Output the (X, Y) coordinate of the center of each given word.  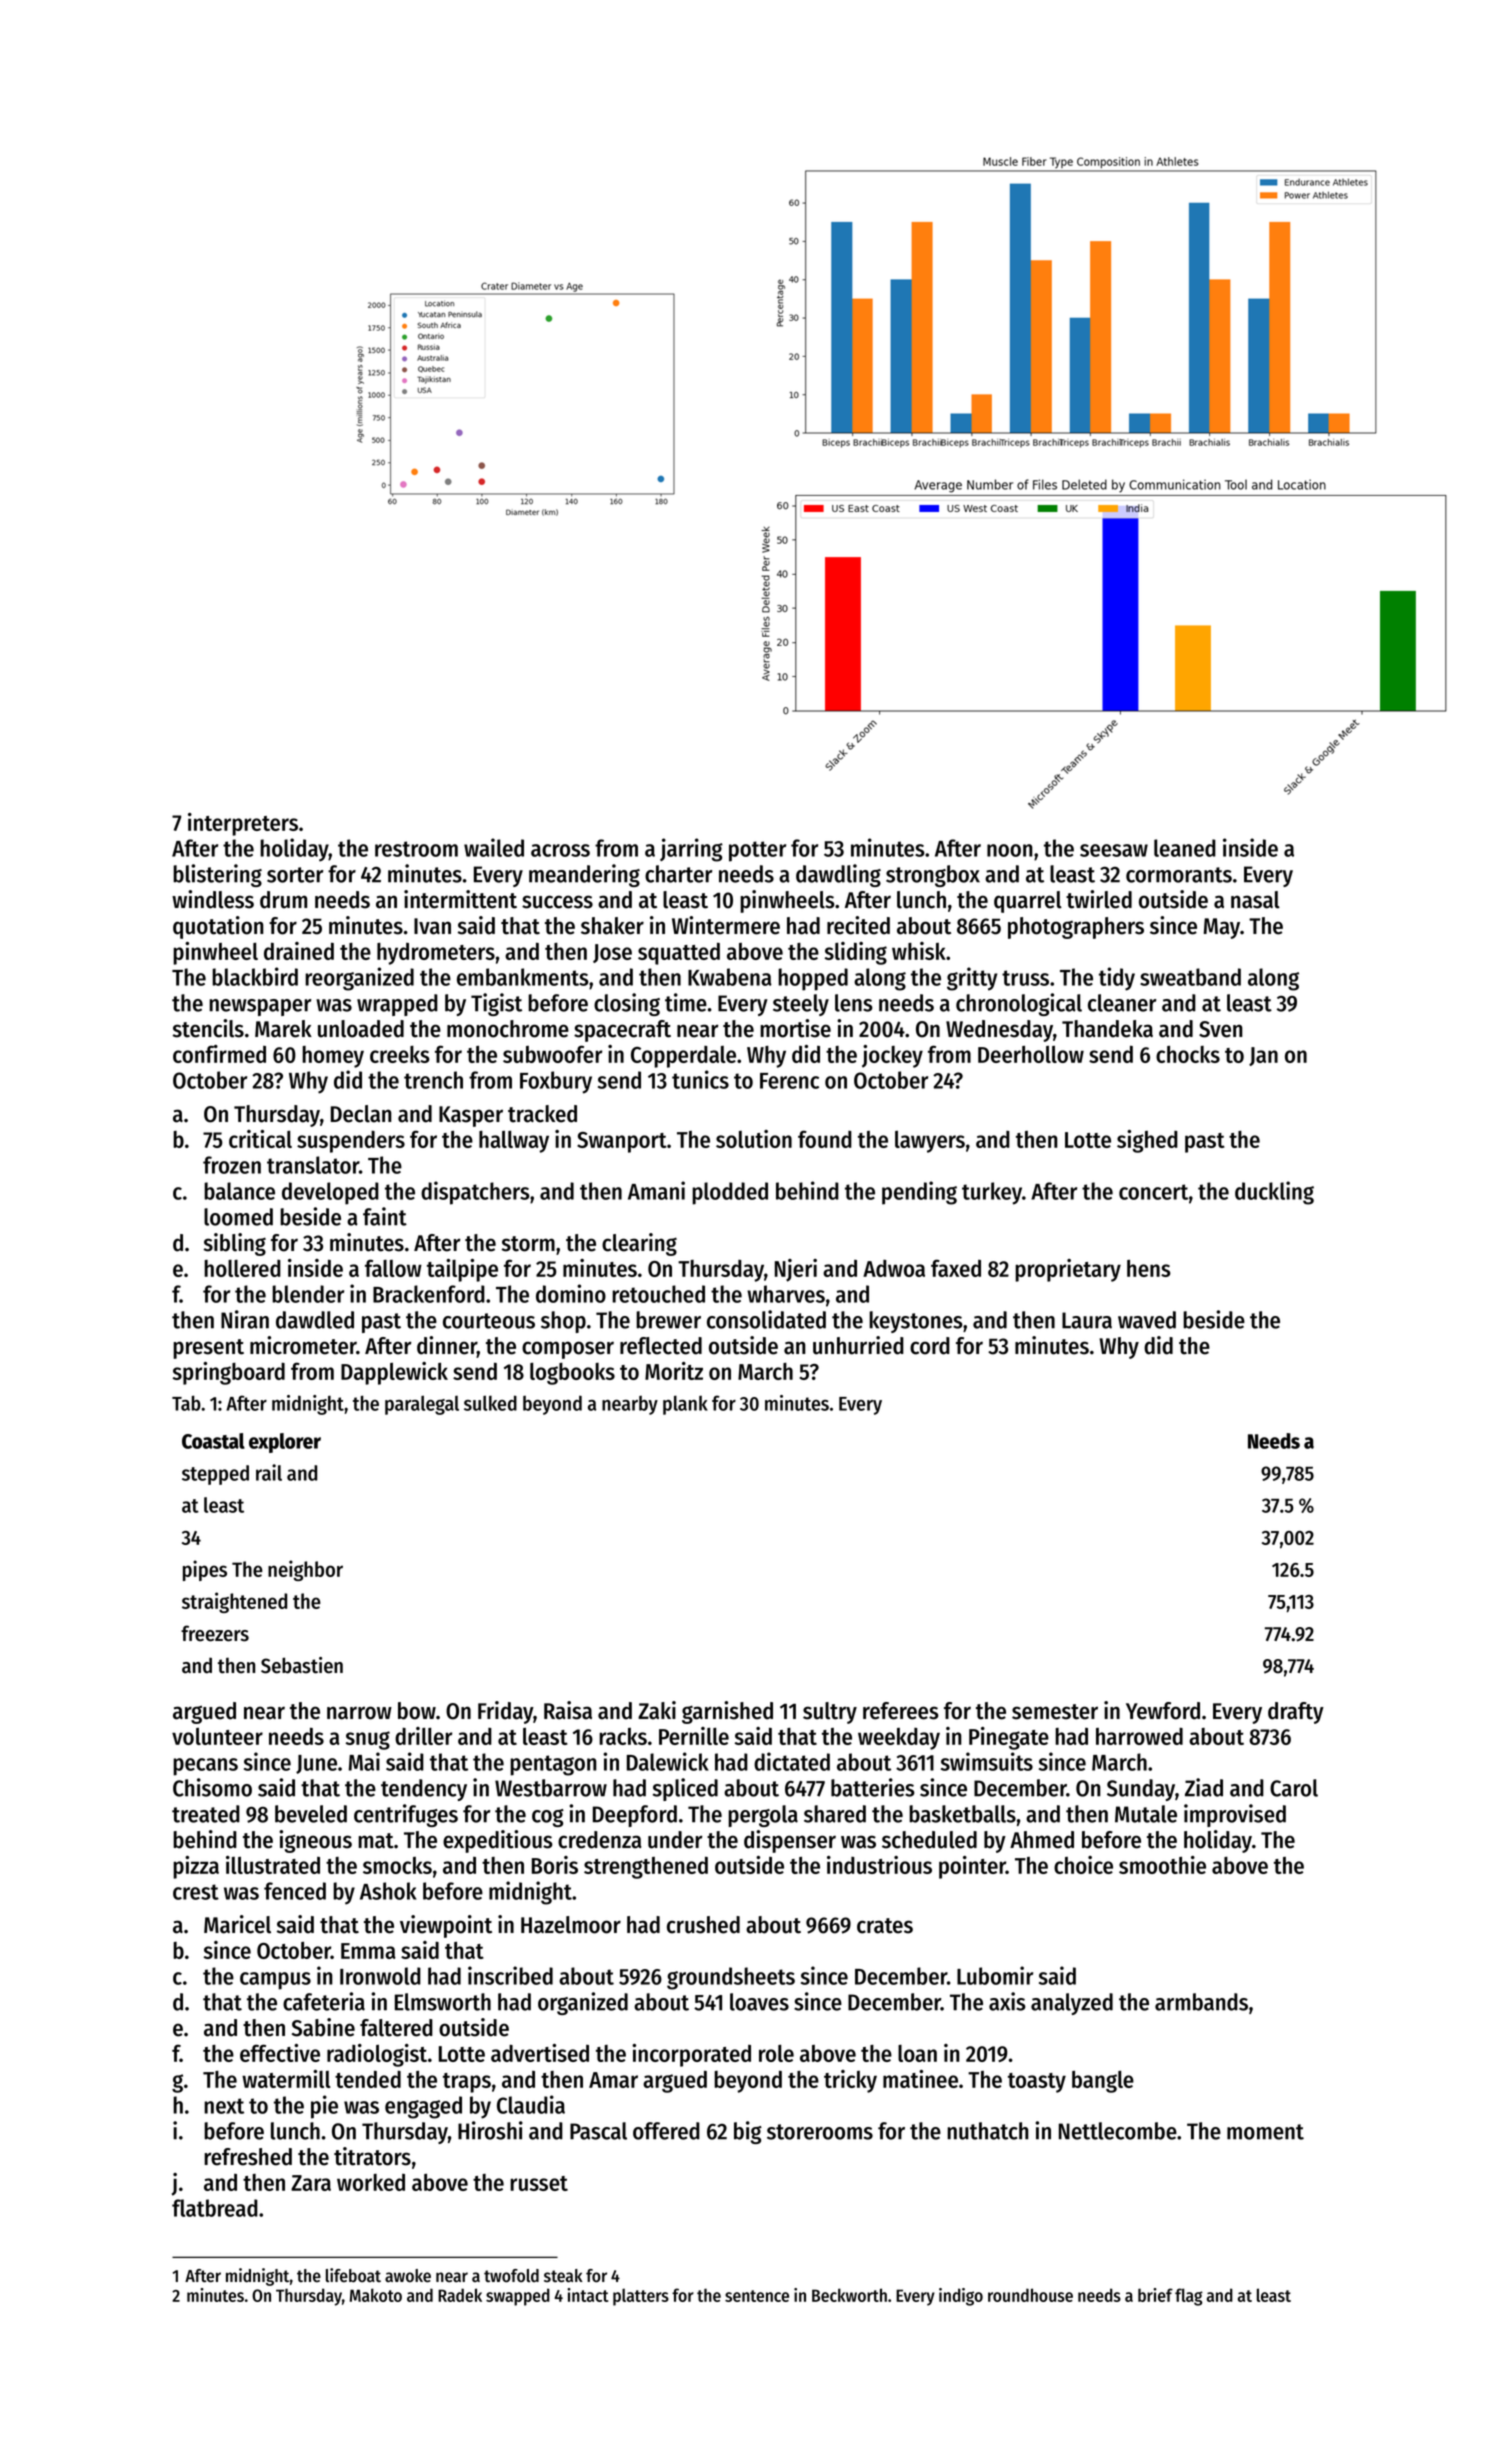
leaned (1185, 848)
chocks (1188, 1054)
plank (685, 1405)
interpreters (243, 824)
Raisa (568, 1710)
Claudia (531, 2104)
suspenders (351, 1142)
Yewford (1163, 1711)
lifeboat (353, 2275)
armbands (1201, 2002)
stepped (215, 1475)
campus (275, 1981)
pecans (205, 1767)
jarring (691, 850)
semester (1055, 1712)
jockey (892, 1056)
